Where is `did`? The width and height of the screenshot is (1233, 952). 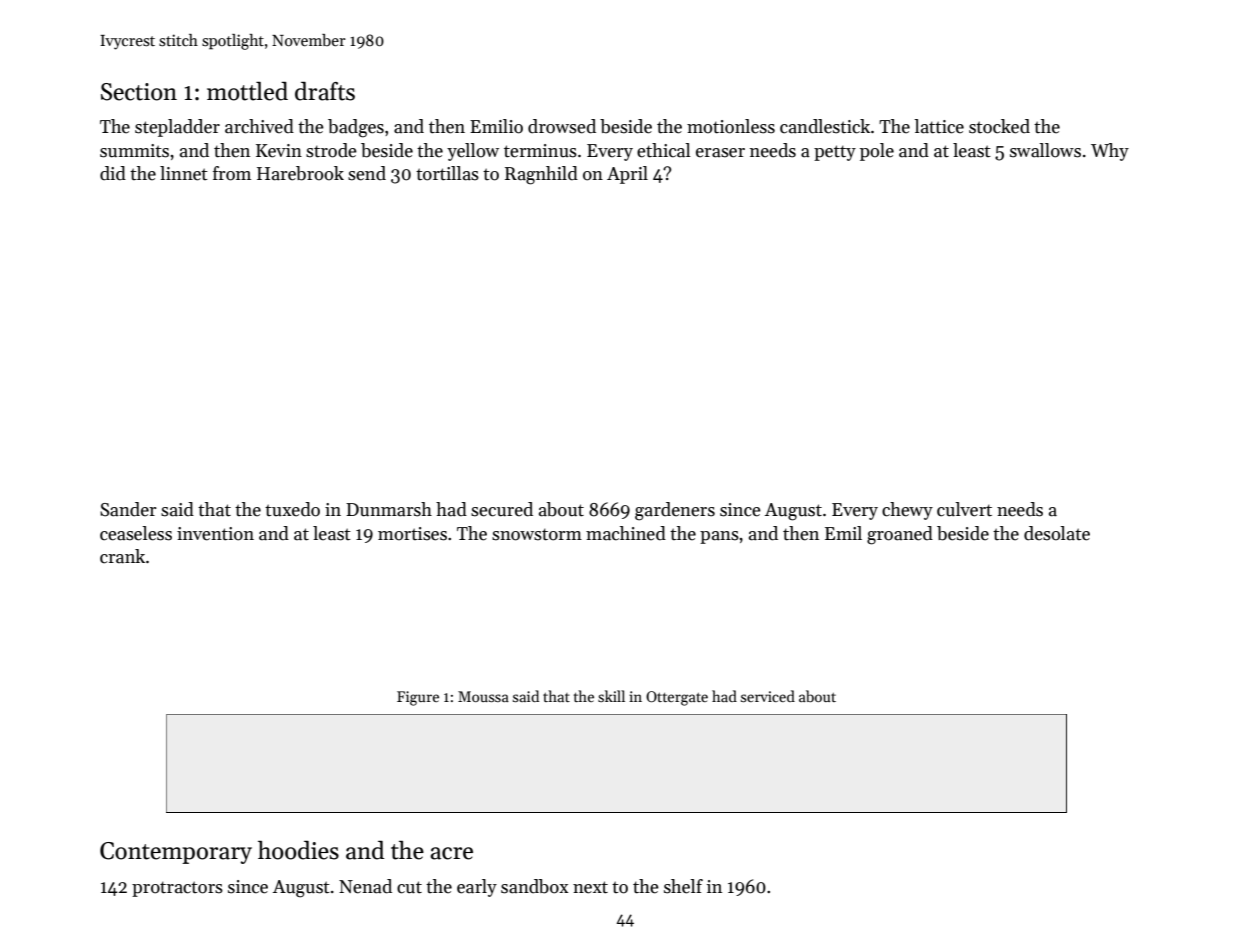 did is located at coordinates (113, 173).
